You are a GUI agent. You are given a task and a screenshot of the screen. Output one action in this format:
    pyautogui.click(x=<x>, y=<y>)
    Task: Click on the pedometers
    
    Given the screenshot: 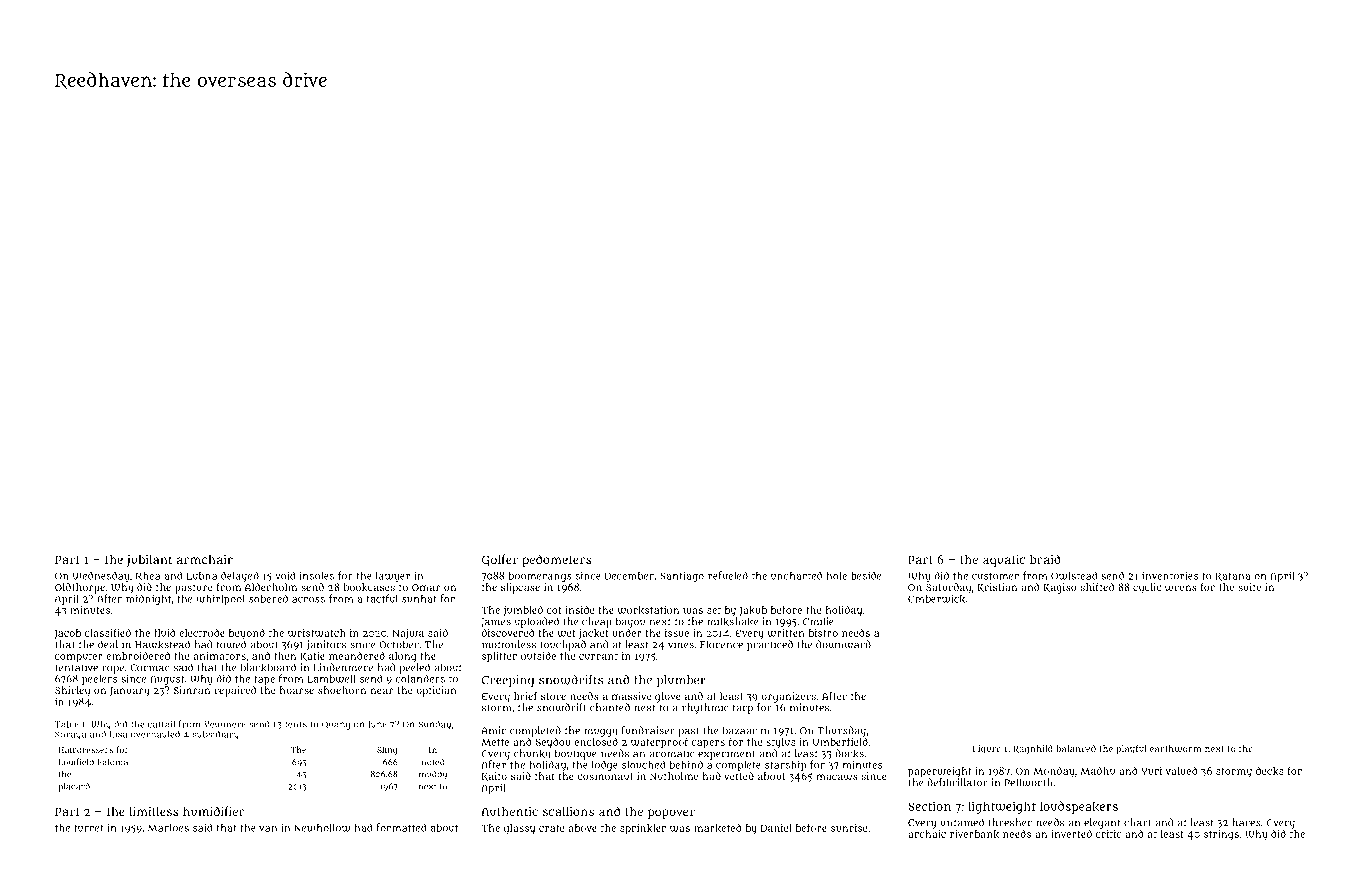 What is the action you would take?
    pyautogui.click(x=557, y=560)
